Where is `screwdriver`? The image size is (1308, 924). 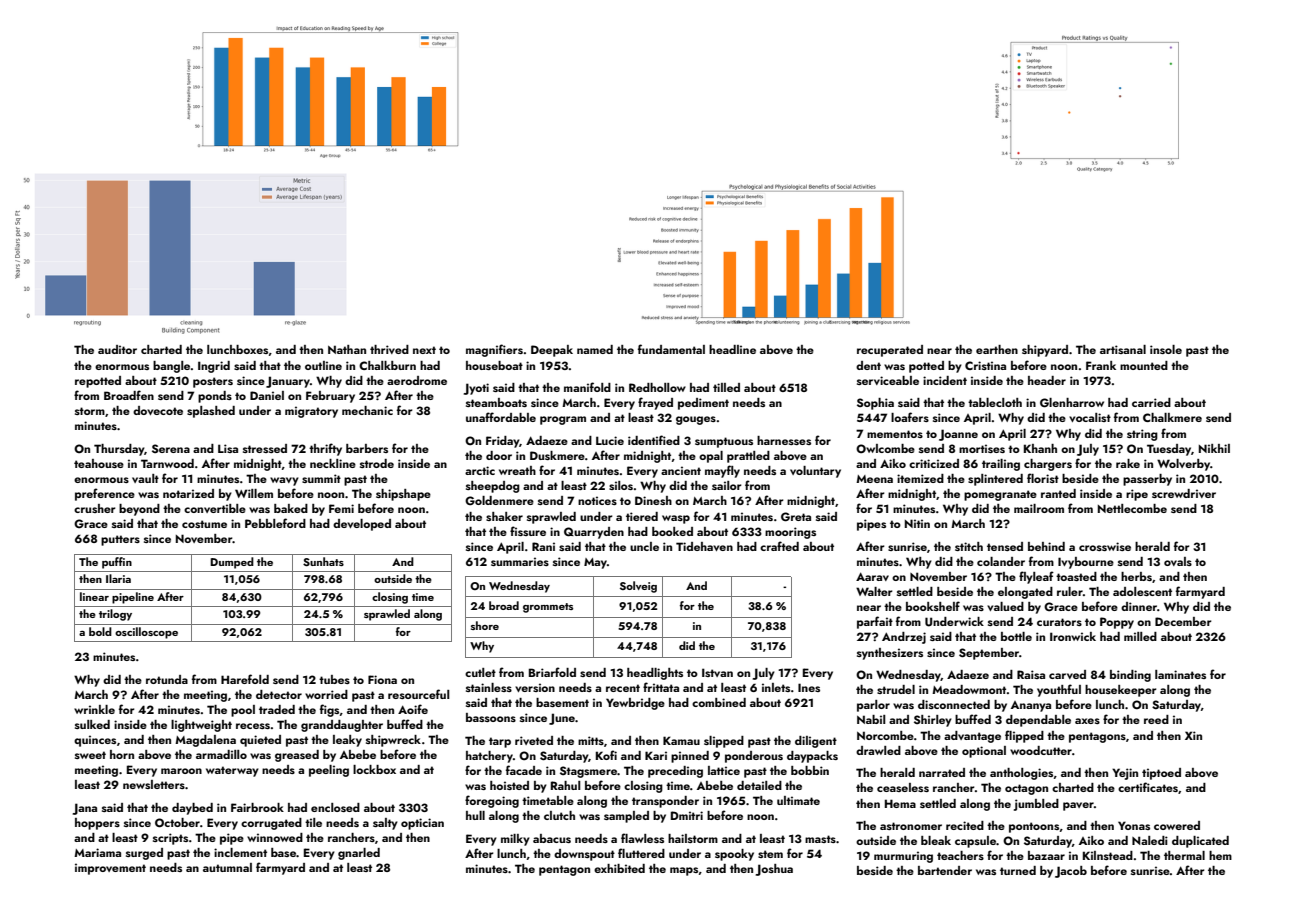 screwdriver is located at coordinates (1184, 493).
